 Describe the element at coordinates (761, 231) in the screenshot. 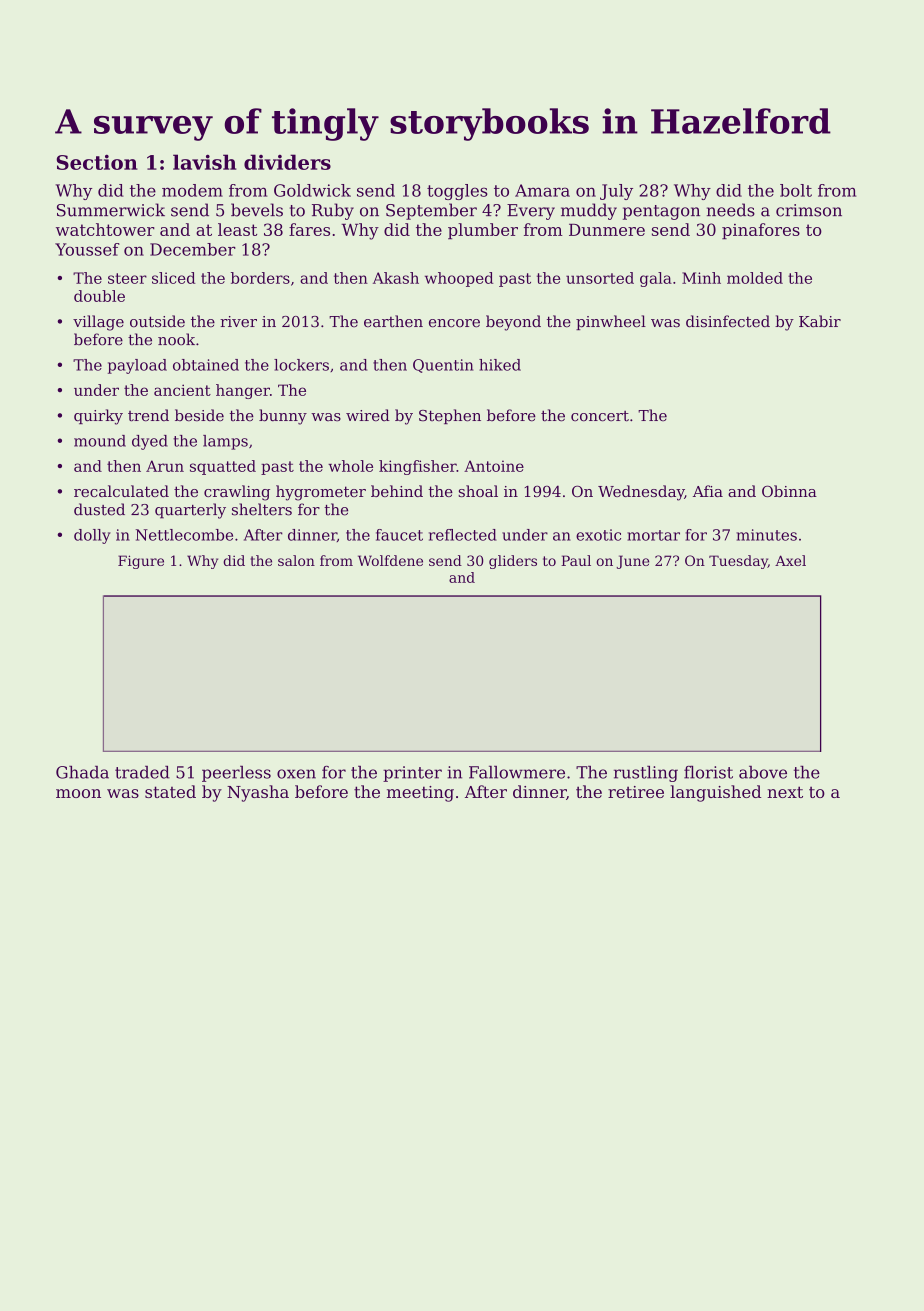

I see `pinafores` at that location.
